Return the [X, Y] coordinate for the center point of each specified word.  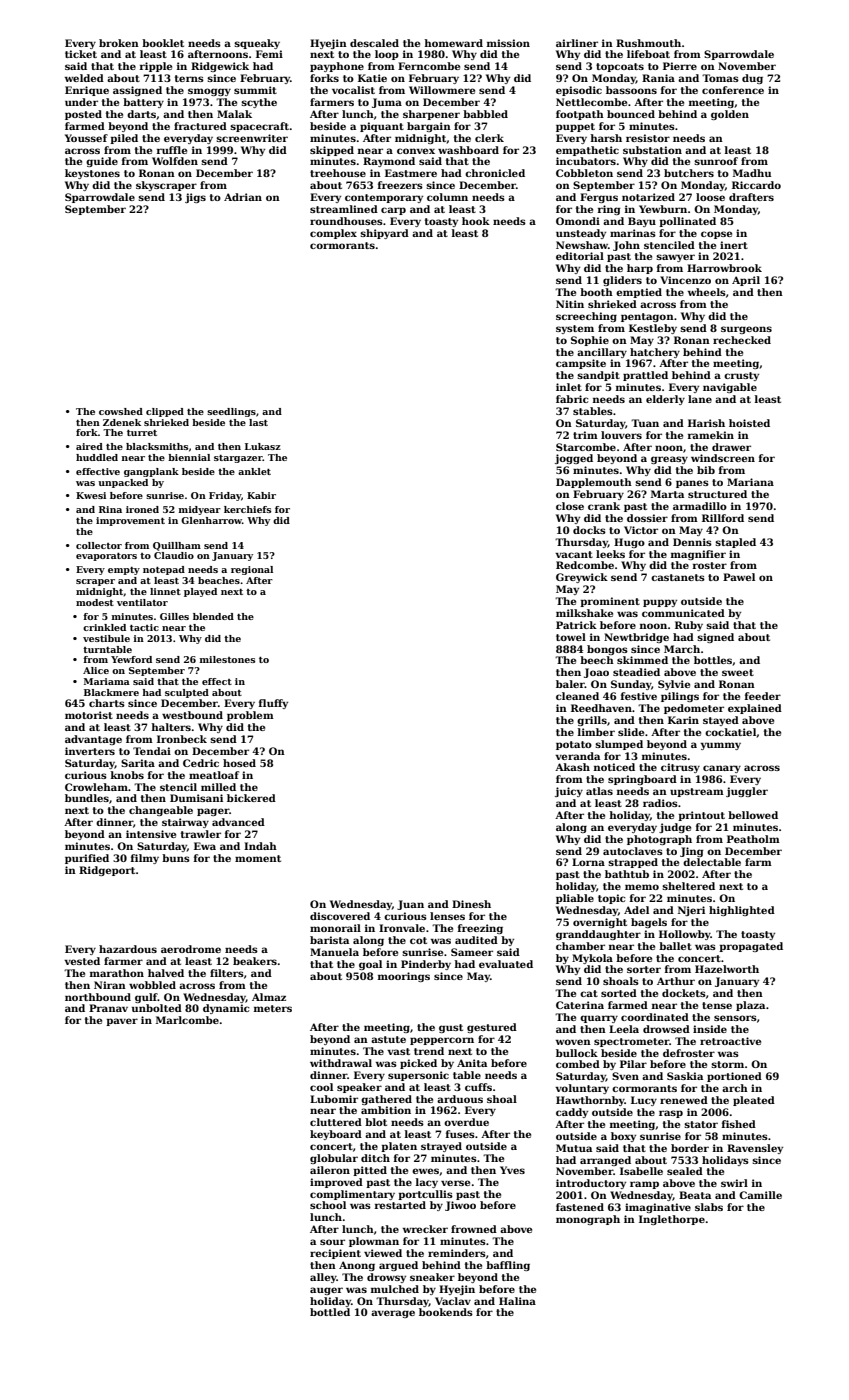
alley [323, 1278]
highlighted [742, 911]
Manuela [334, 952]
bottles [713, 660]
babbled [485, 114]
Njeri [691, 911]
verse [455, 1183]
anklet [254, 471]
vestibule [106, 638]
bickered [251, 798]
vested [82, 961]
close [570, 506]
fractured [200, 126]
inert [734, 245]
